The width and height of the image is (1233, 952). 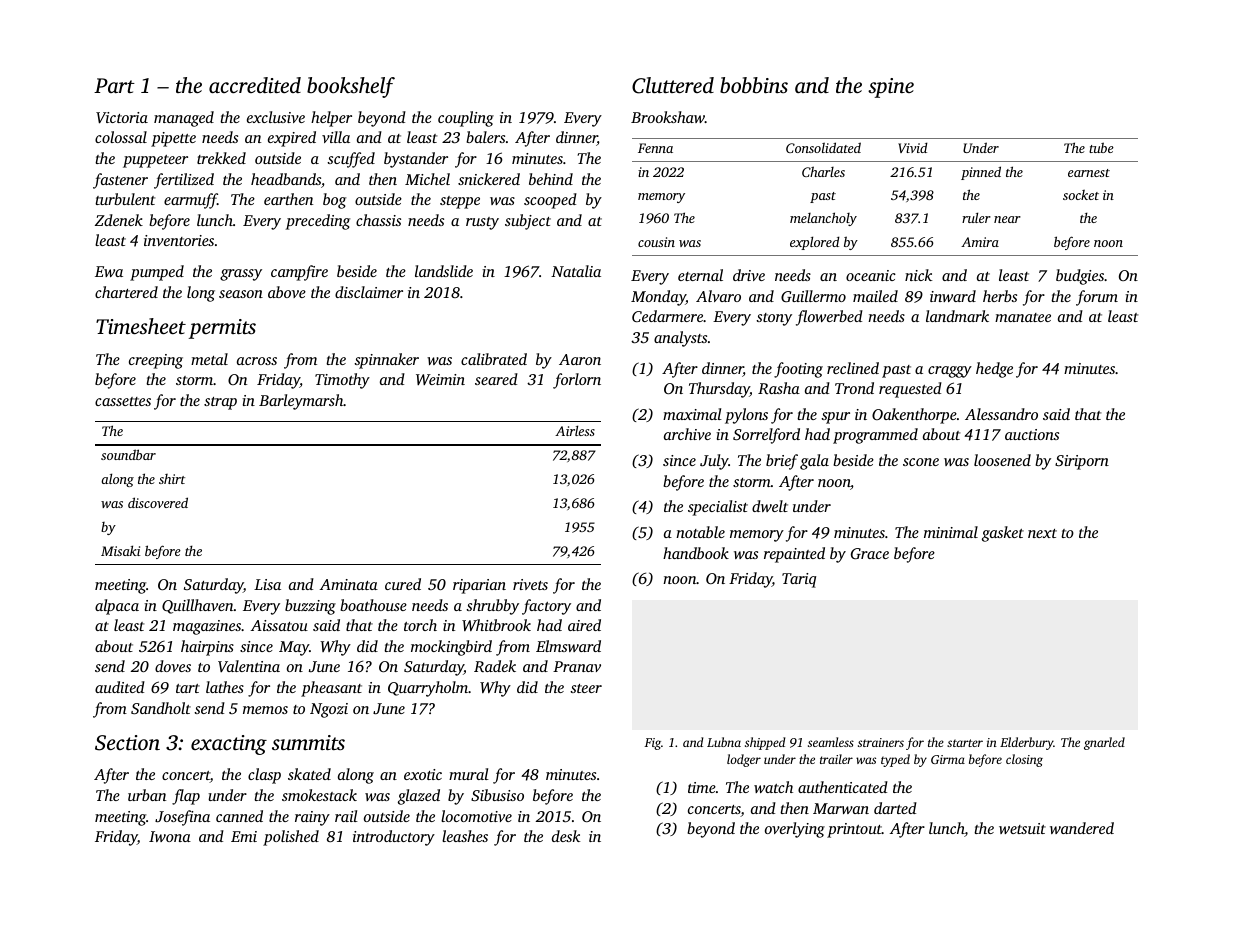 What do you see at coordinates (466, 119) in the image?
I see `coupling` at bounding box center [466, 119].
